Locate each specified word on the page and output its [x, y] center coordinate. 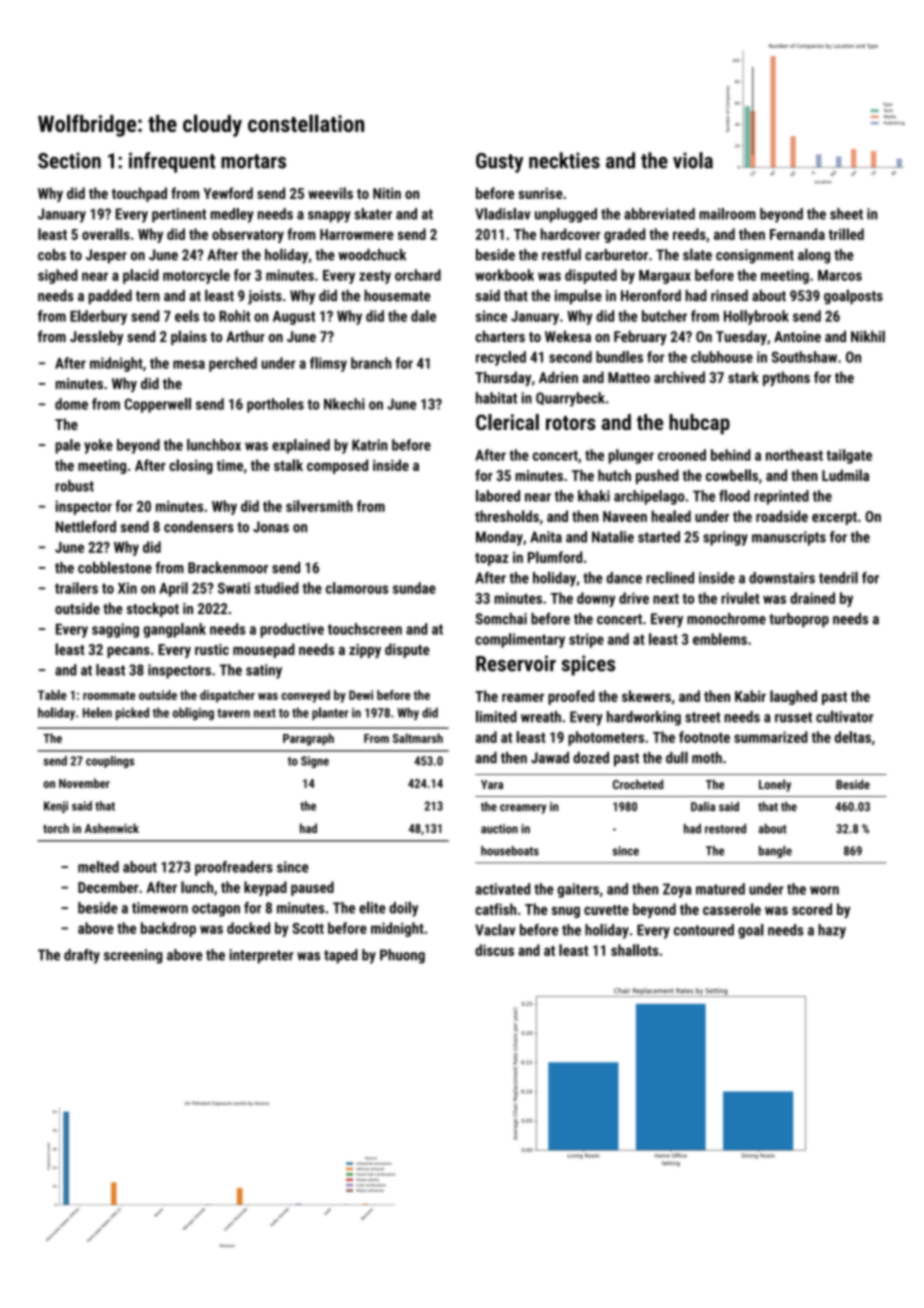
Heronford [651, 295]
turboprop [799, 620]
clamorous [357, 588]
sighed [58, 276]
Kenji [56, 807]
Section [69, 160]
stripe [586, 640]
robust [74, 486]
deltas [853, 737]
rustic [212, 649]
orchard [418, 275]
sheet [846, 214]
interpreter [261, 956]
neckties [564, 160]
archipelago [649, 497]
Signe [315, 762]
